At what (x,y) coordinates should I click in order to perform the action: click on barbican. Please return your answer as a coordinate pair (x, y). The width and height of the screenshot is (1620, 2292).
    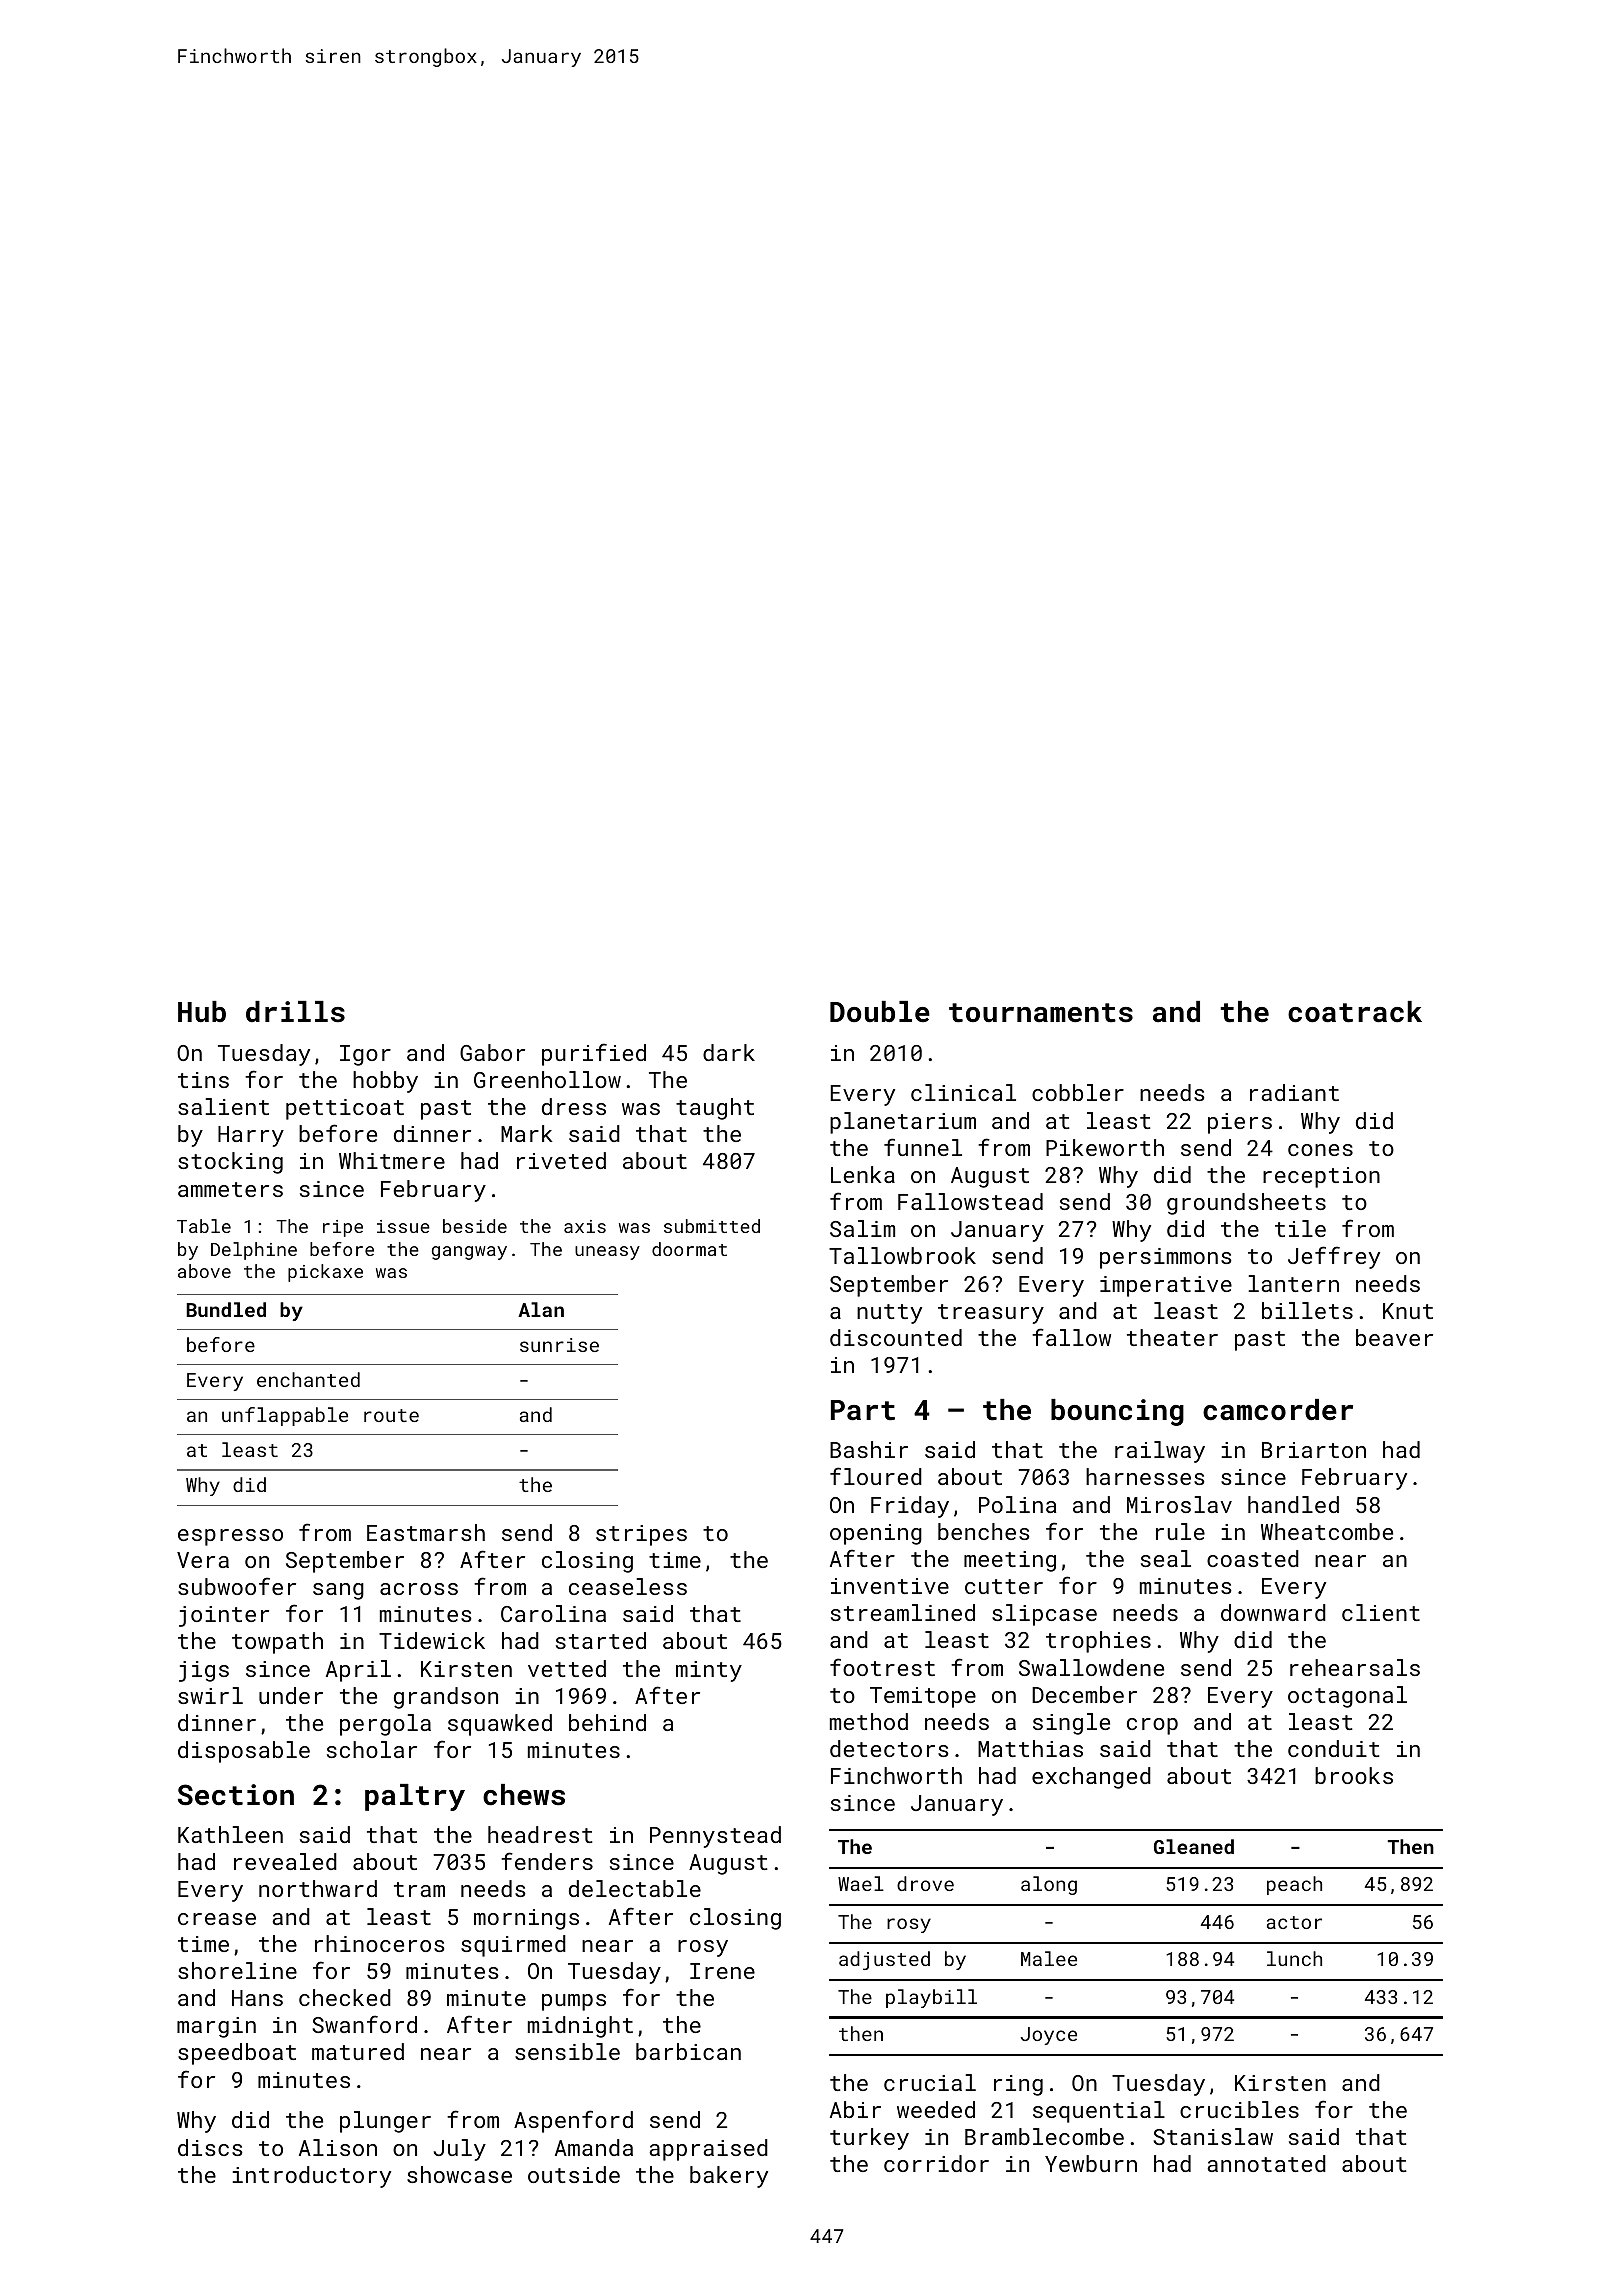
    Looking at the image, I should click on (688, 2051).
